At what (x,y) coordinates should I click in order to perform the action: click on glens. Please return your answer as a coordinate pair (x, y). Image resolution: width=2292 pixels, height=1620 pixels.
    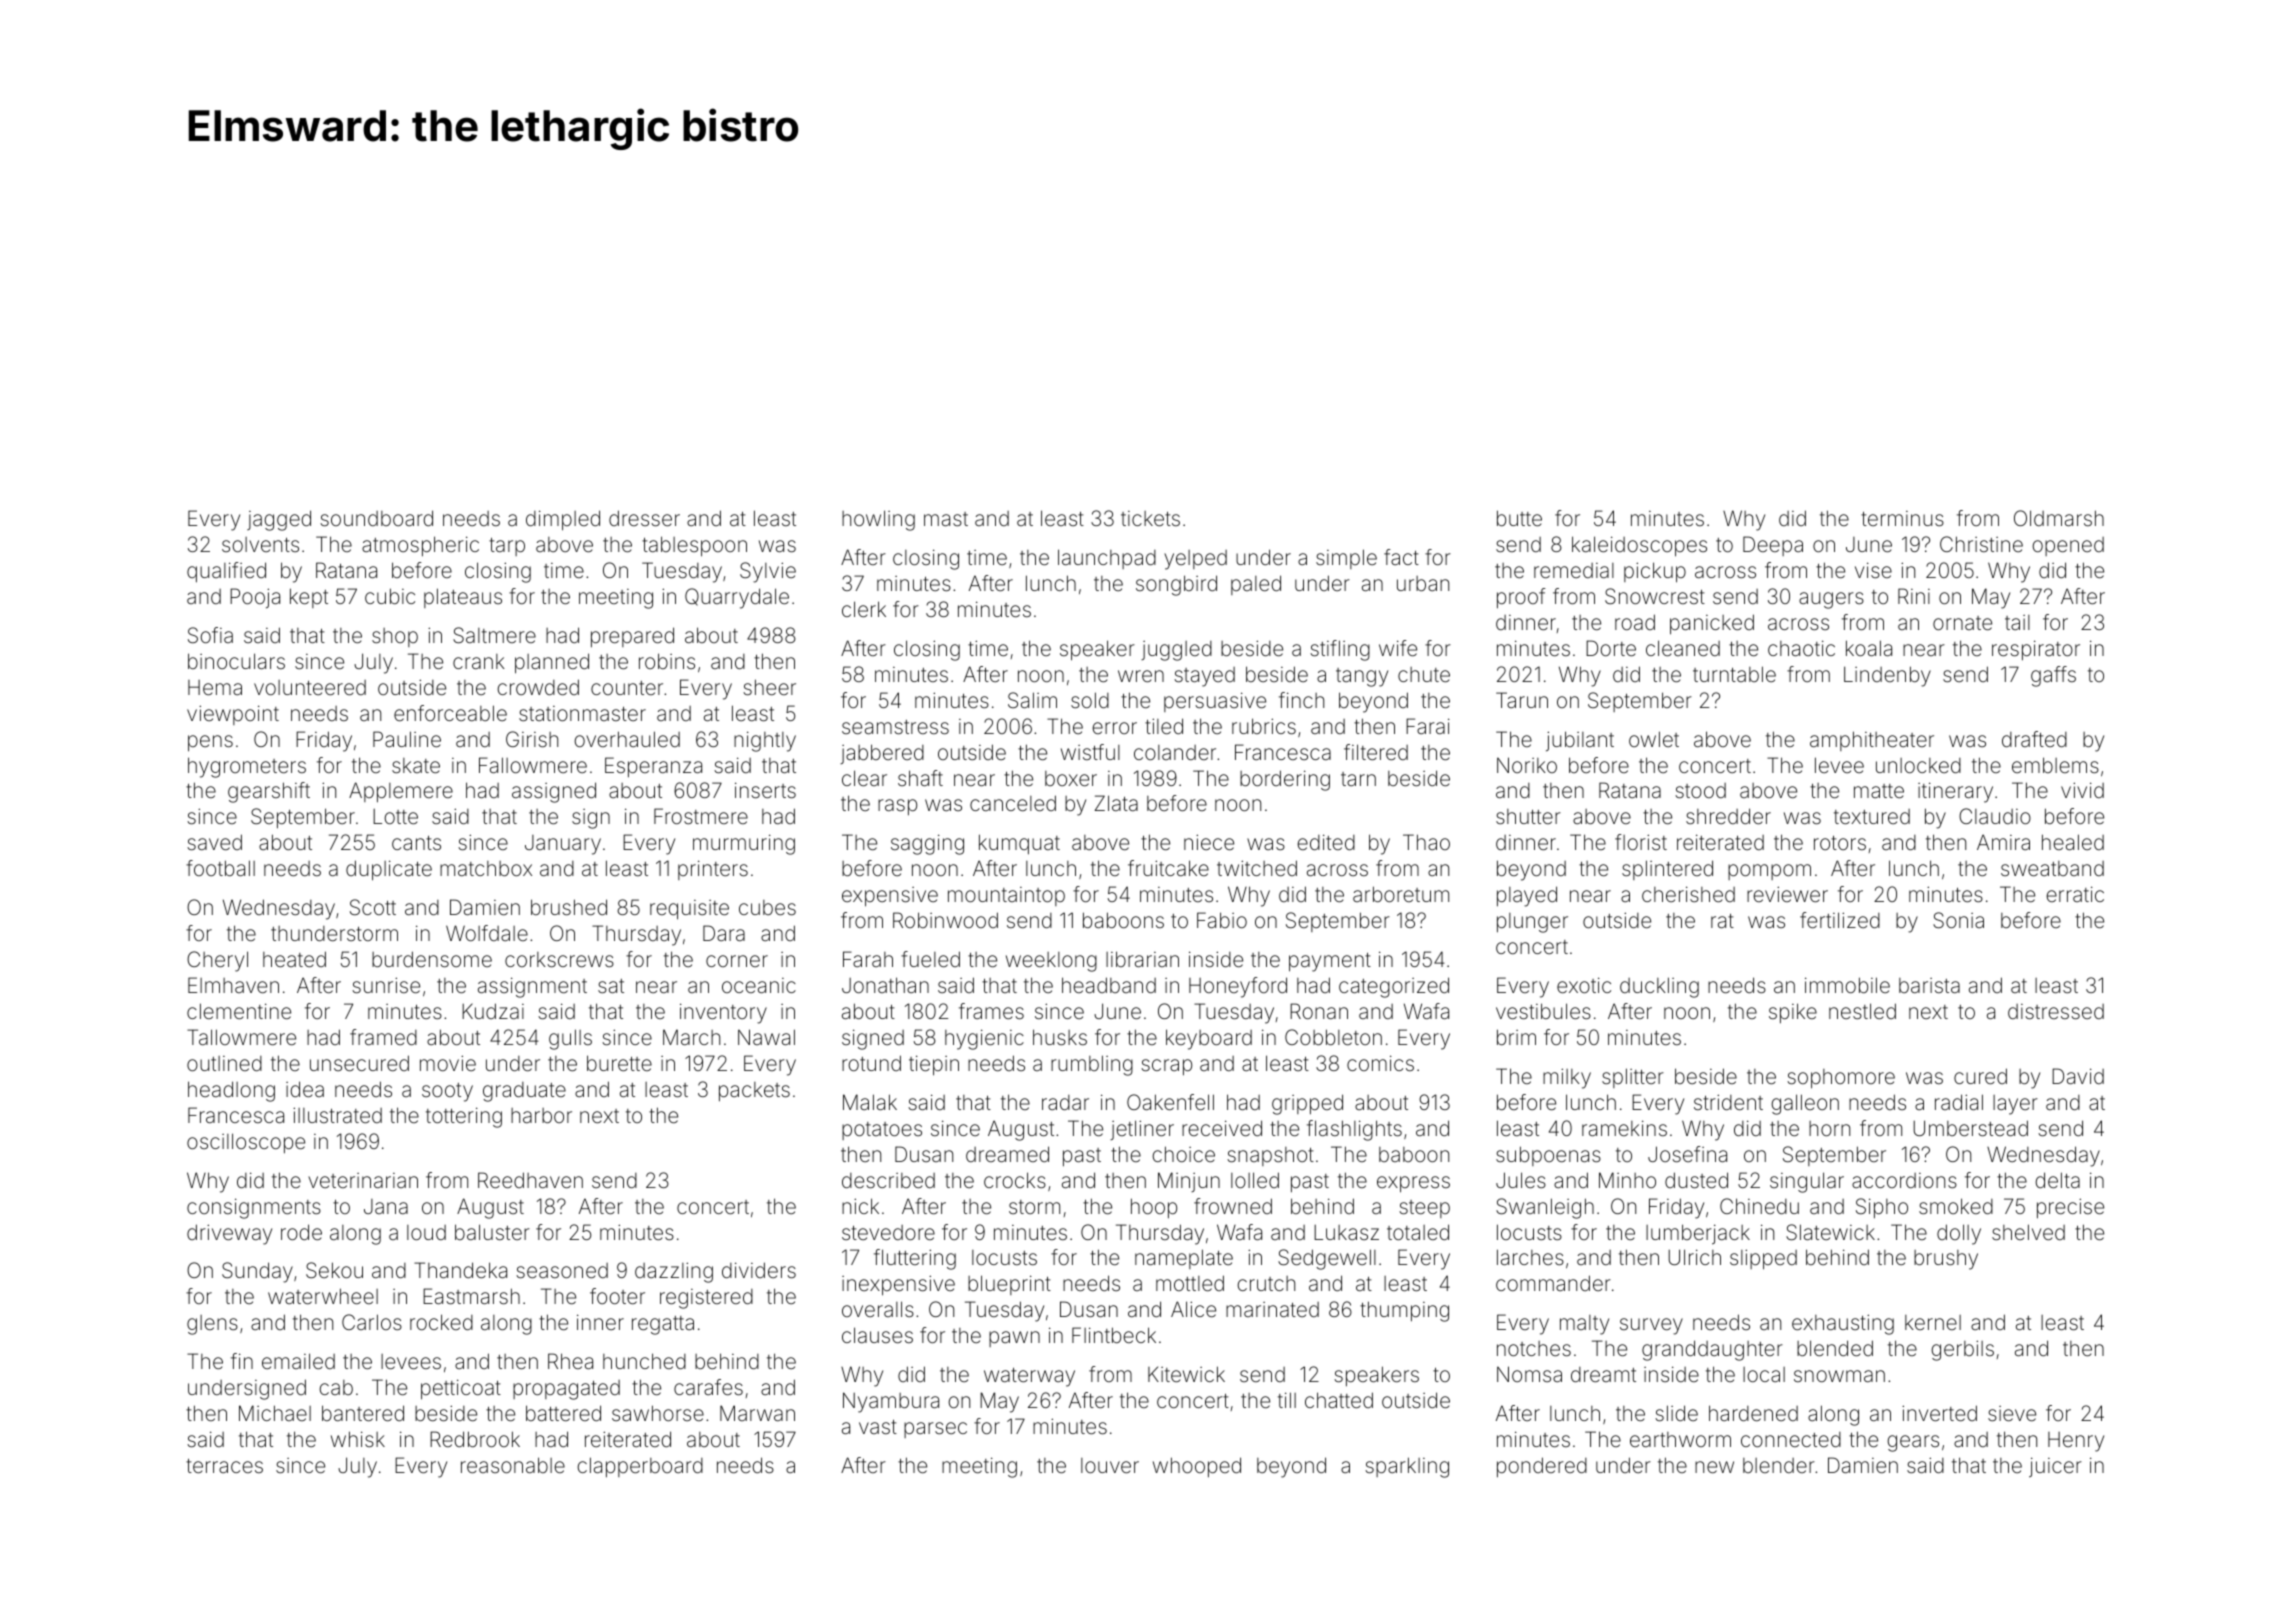
    Looking at the image, I should click on (212, 1325).
